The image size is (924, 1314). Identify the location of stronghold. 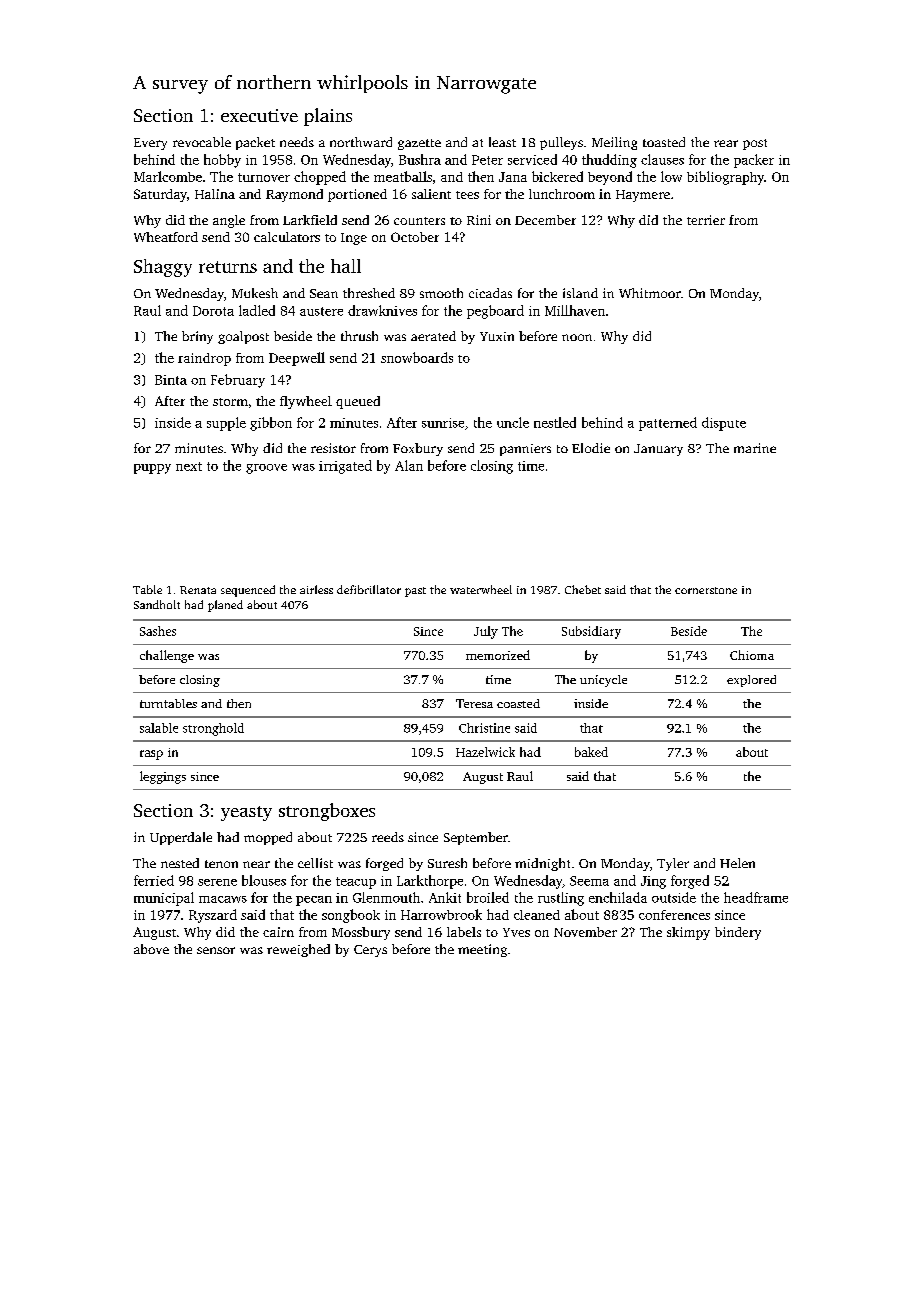
(213, 729).
